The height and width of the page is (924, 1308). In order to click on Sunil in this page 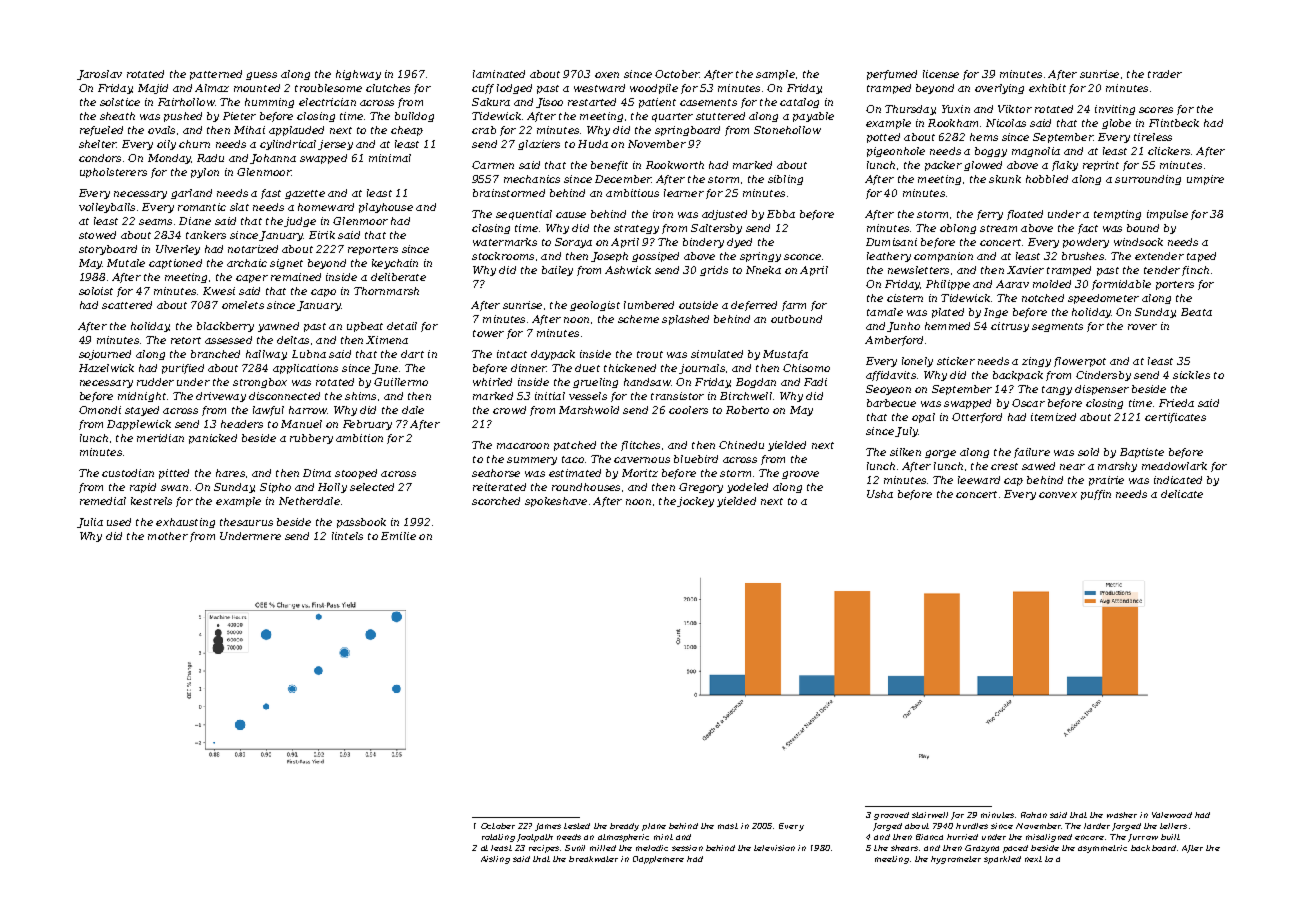, I will do `click(575, 848)`.
